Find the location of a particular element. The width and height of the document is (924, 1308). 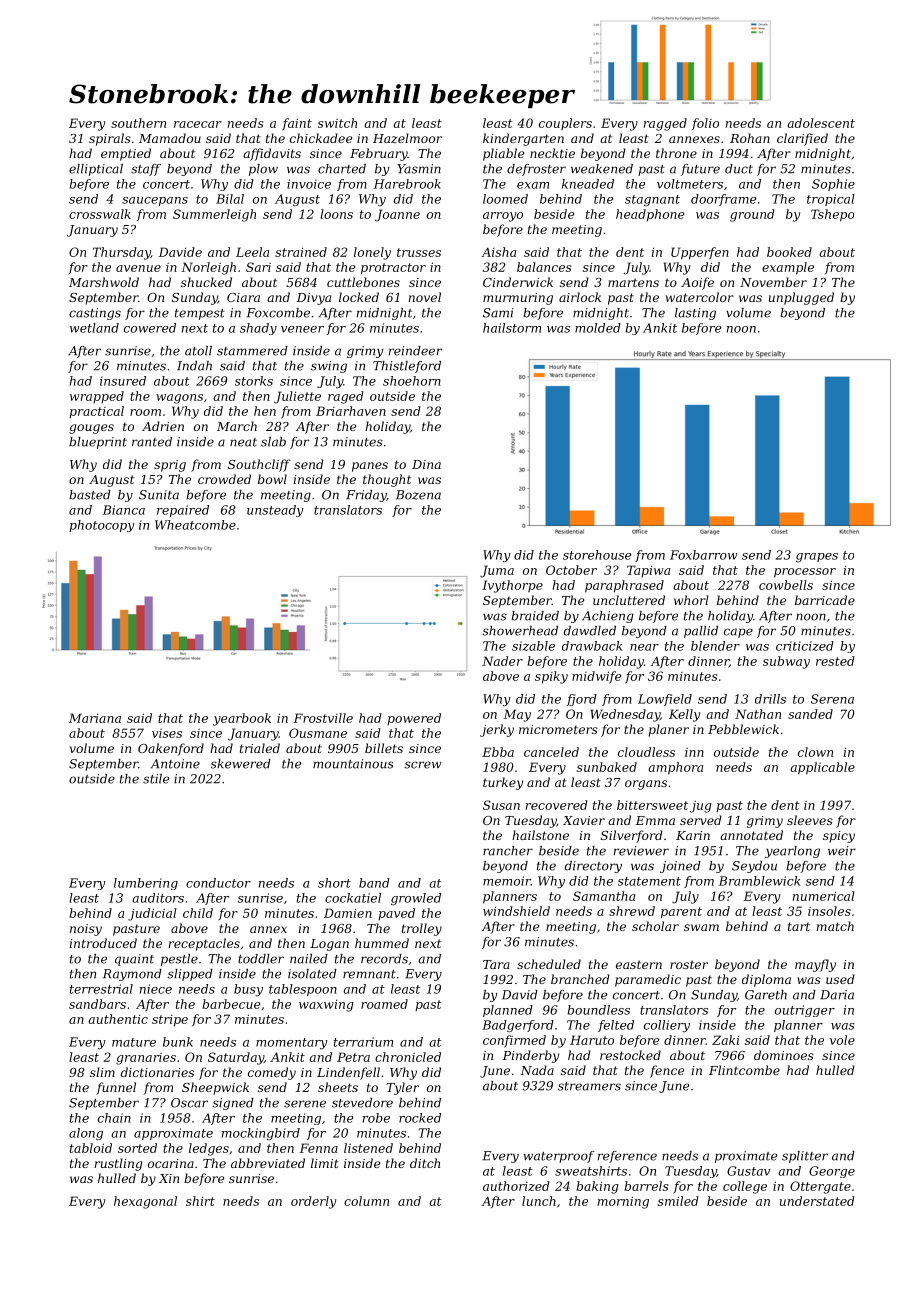

Kelly is located at coordinates (684, 715).
